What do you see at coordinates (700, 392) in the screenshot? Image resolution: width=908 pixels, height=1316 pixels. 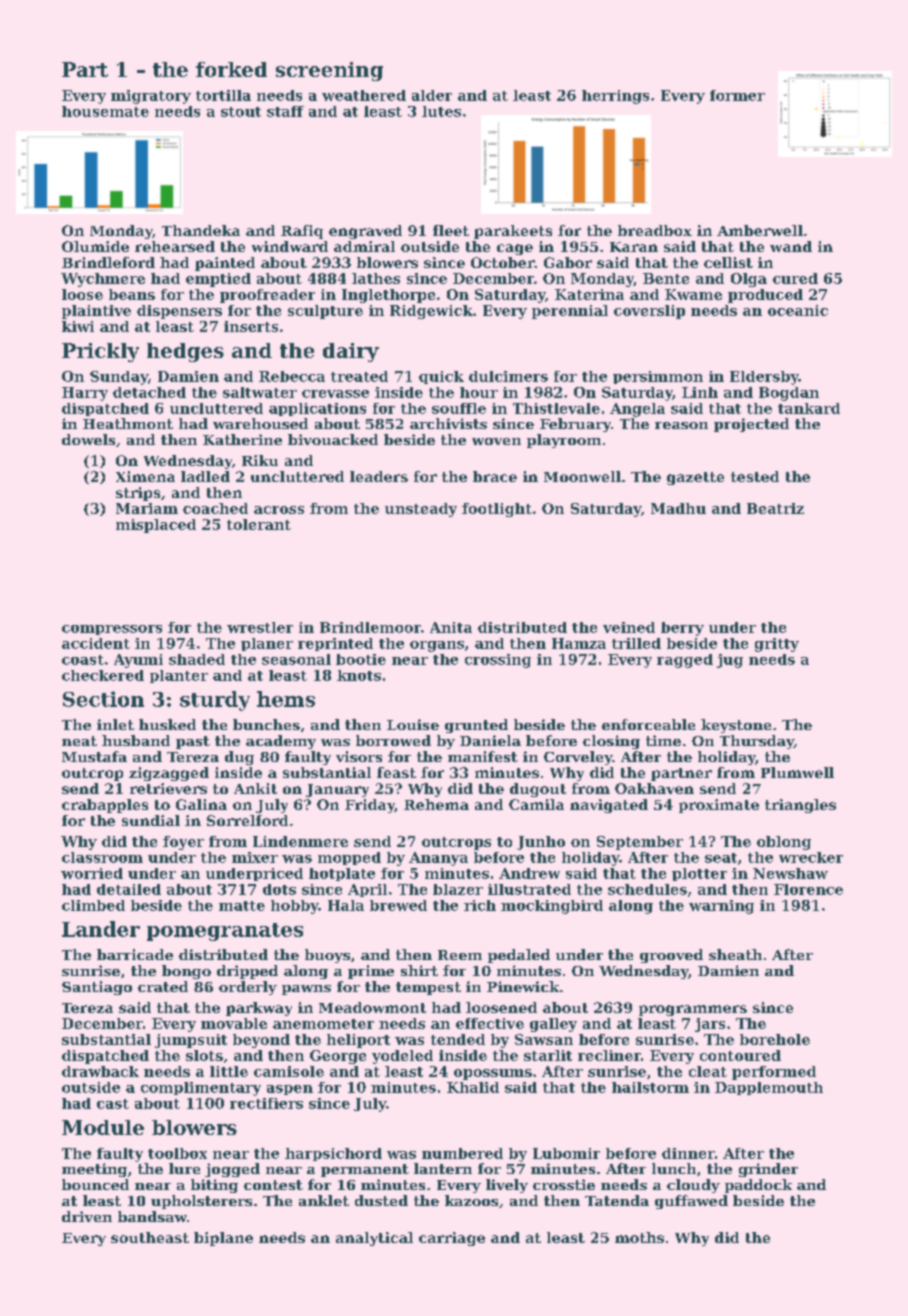 I see `Linh` at bounding box center [700, 392].
